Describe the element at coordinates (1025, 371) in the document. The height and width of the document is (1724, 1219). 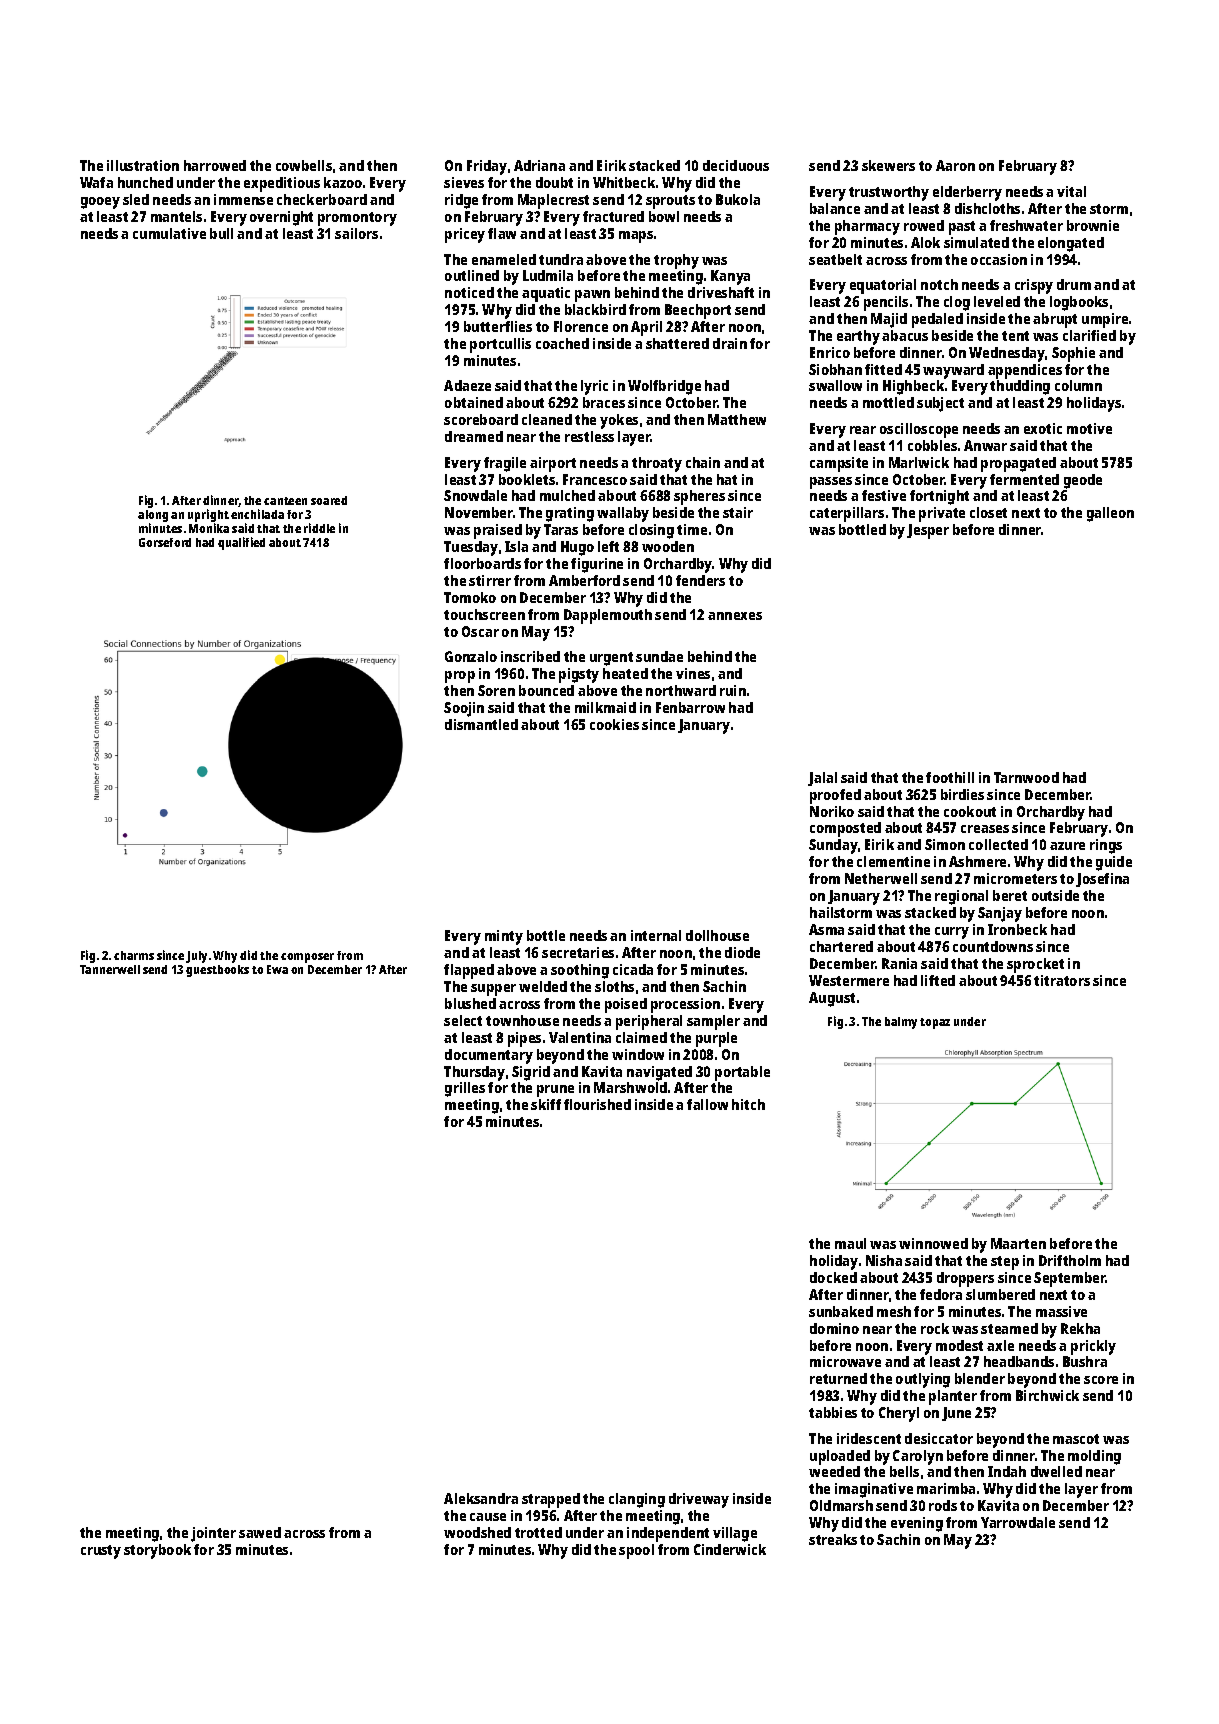
I see `appendices` at that location.
